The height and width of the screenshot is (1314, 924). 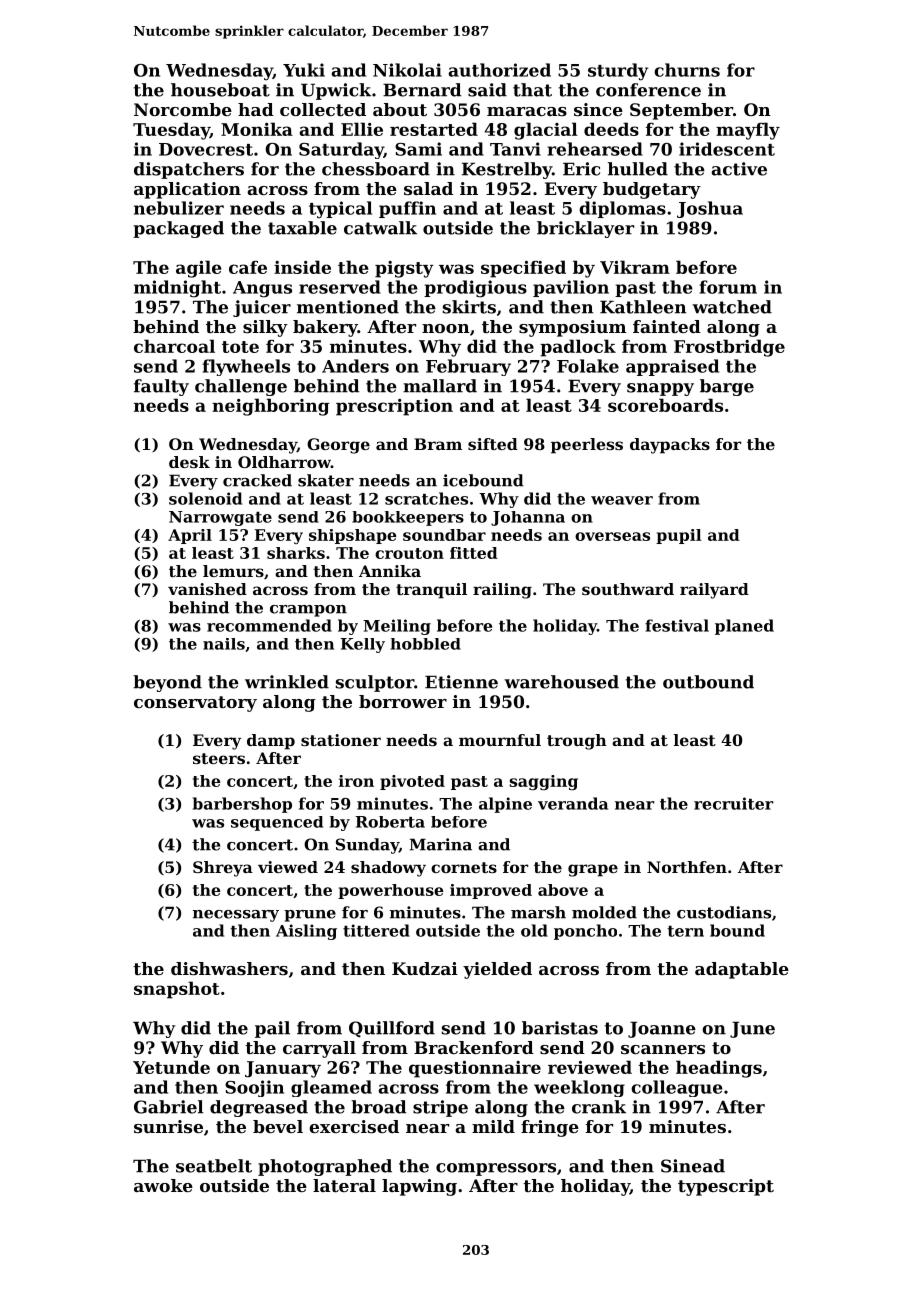 What do you see at coordinates (618, 72) in the screenshot?
I see `sturdy` at bounding box center [618, 72].
